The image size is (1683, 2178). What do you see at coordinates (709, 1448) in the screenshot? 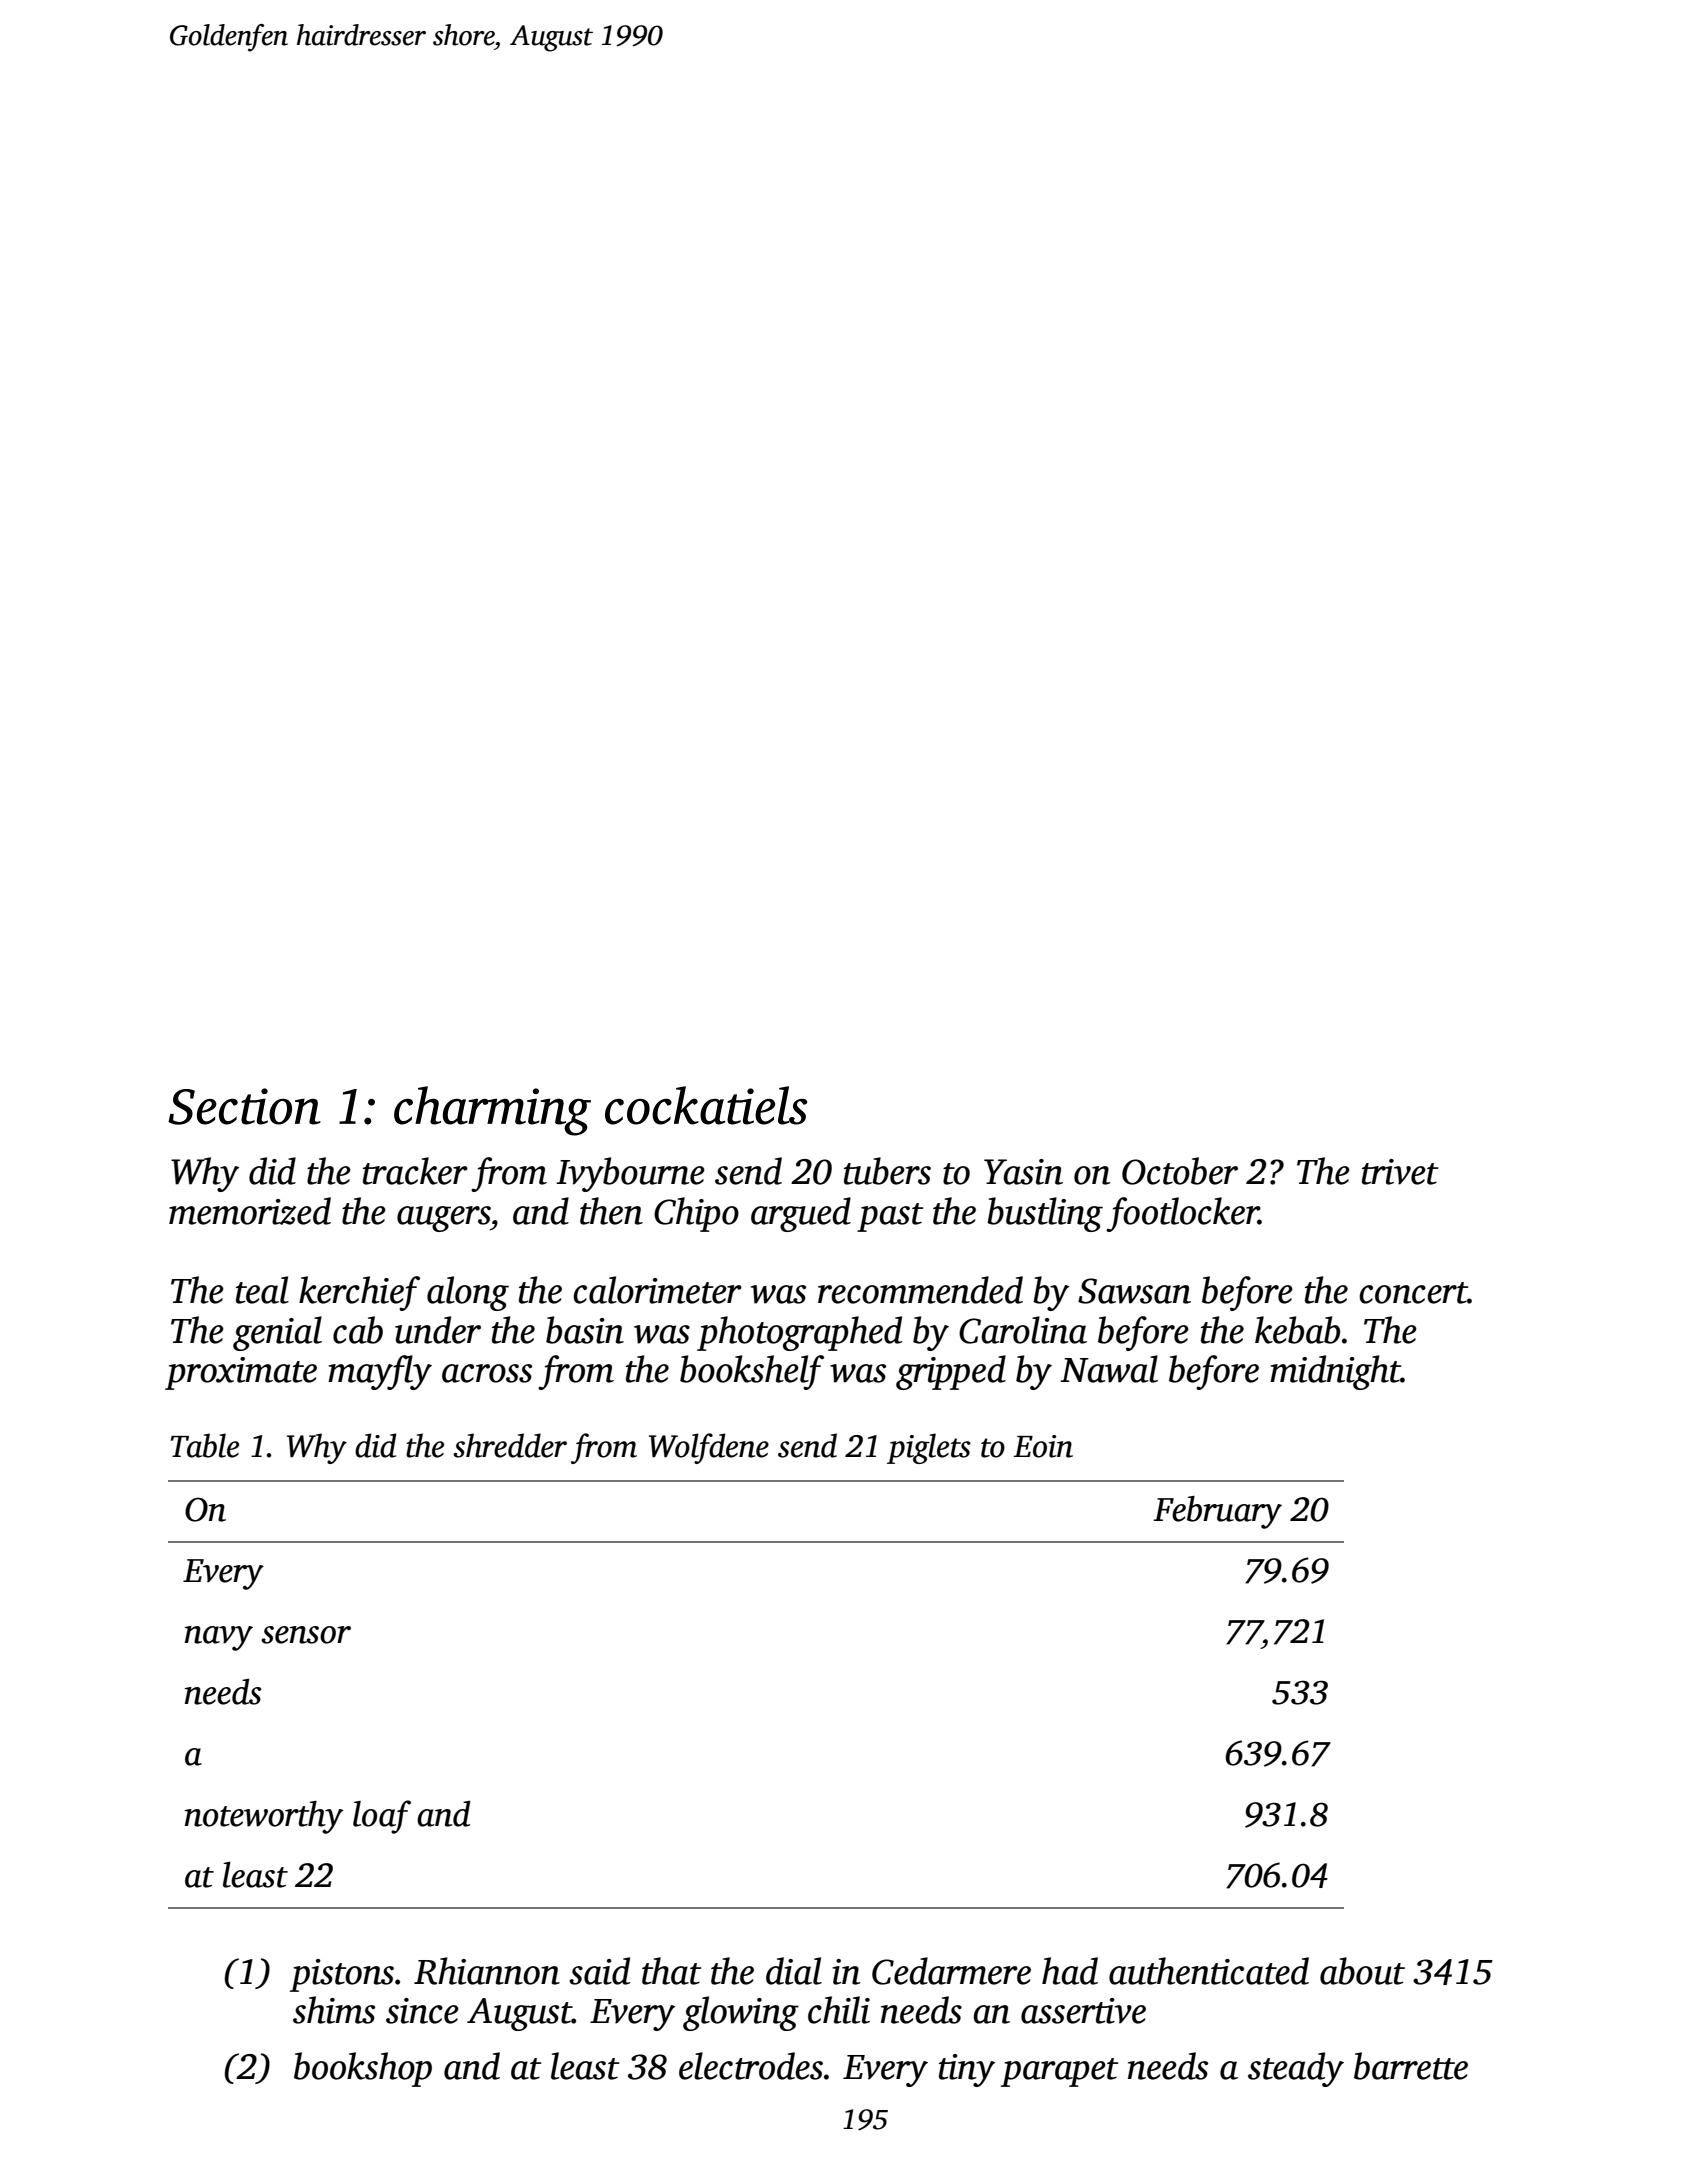
I see `Wolfdene` at bounding box center [709, 1448].
